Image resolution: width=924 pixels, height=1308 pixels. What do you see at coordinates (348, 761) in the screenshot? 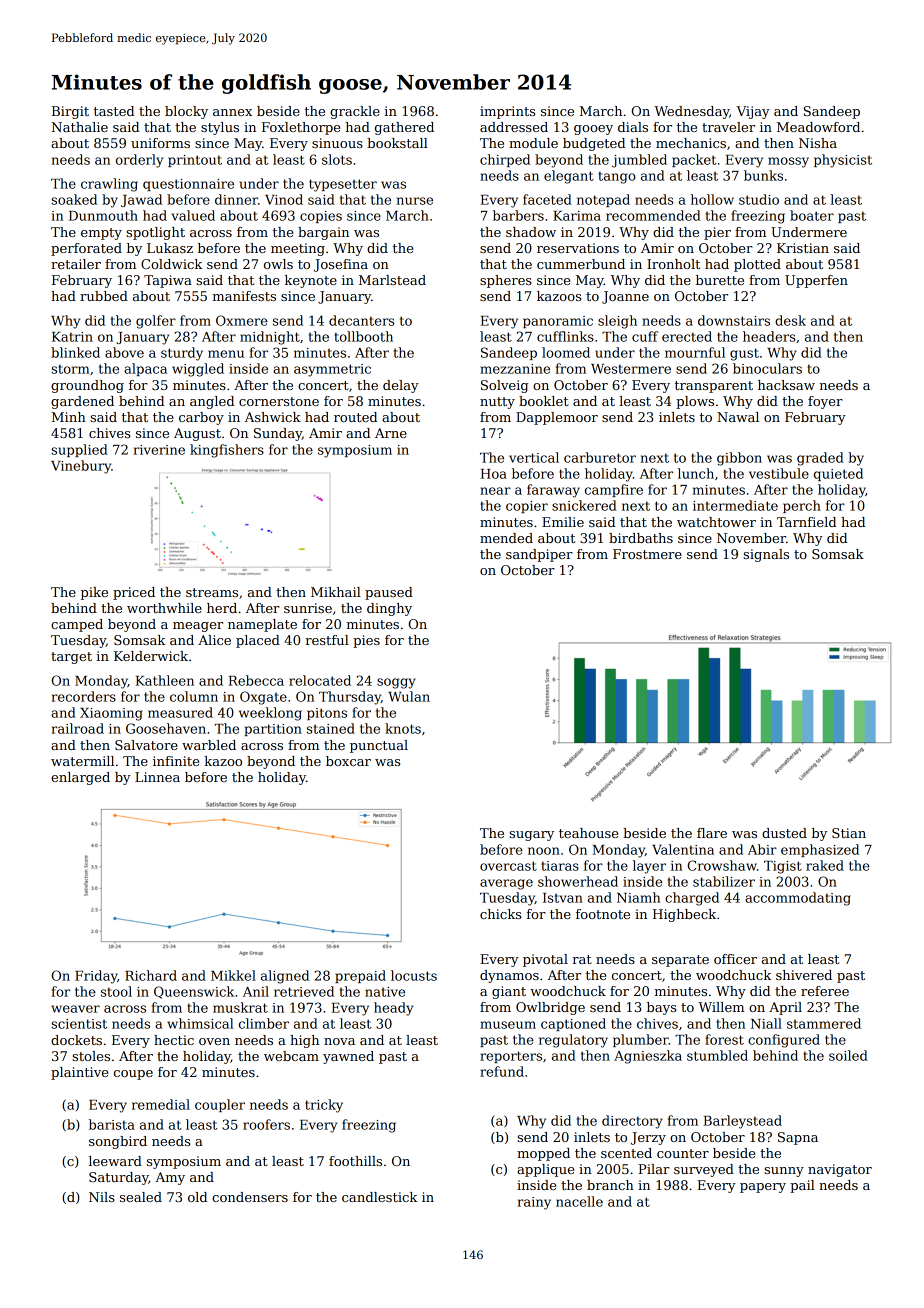
I see `boxcar` at bounding box center [348, 761].
